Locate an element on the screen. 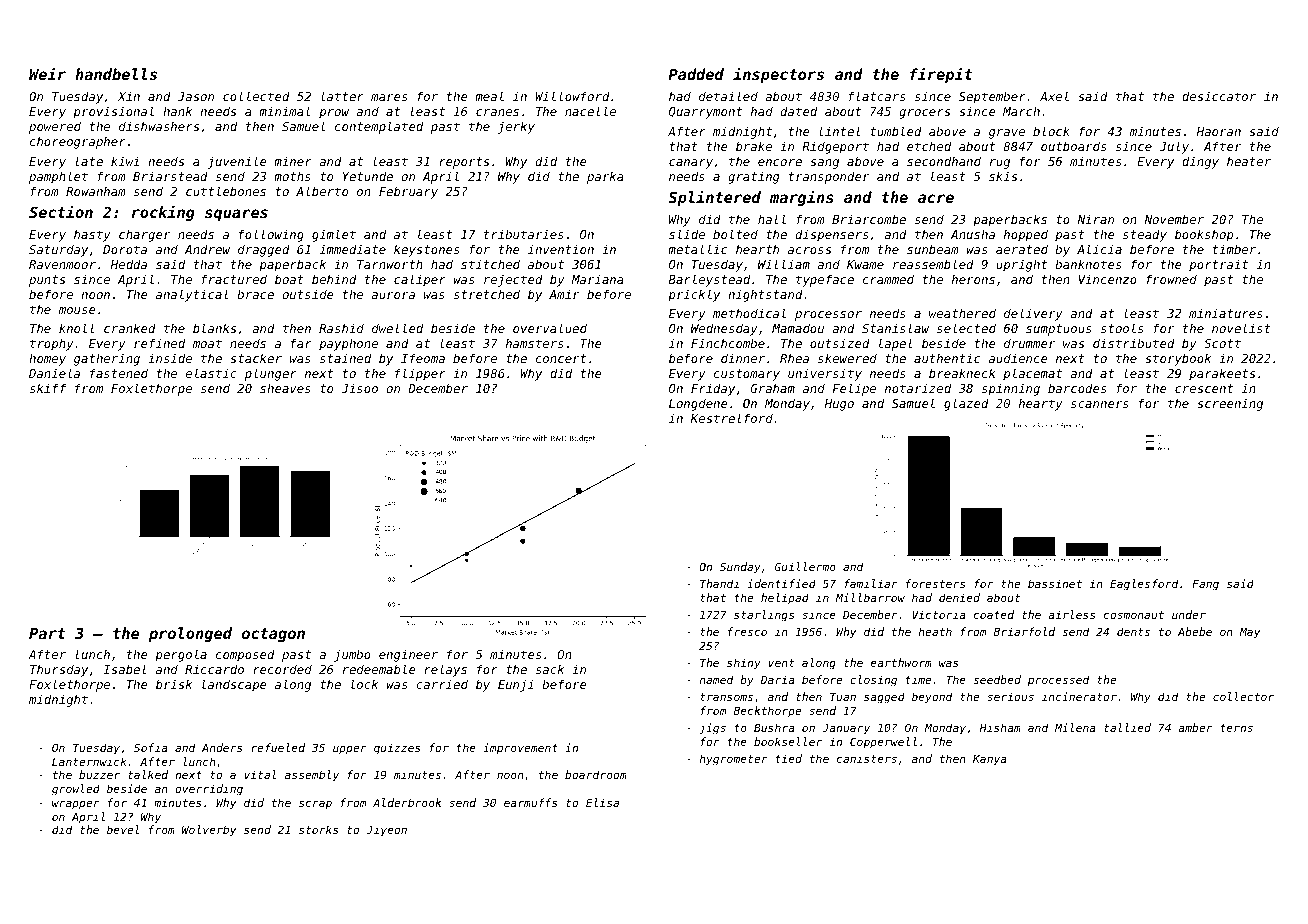 This screenshot has height=924, width=1308. firepit is located at coordinates (941, 75).
